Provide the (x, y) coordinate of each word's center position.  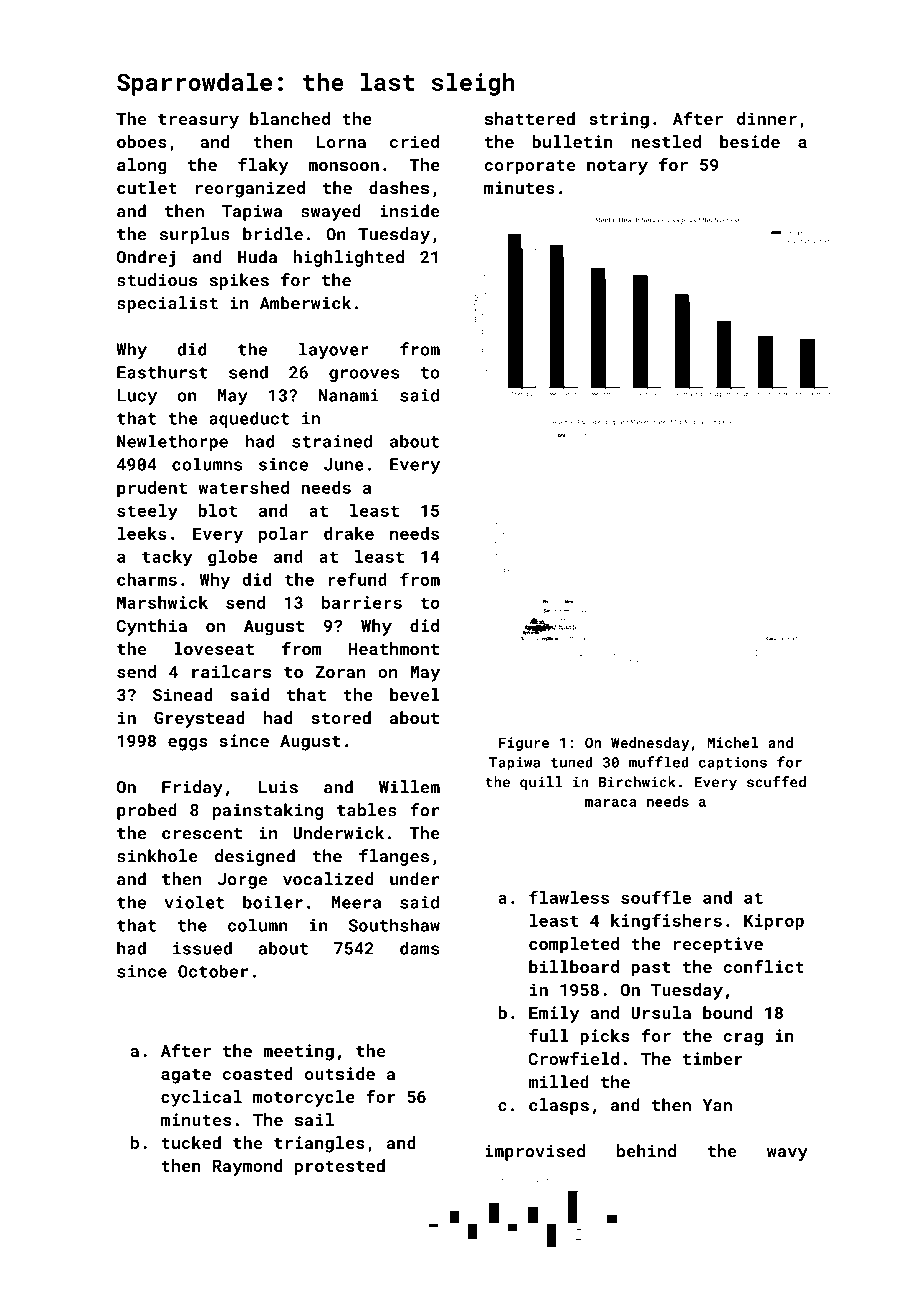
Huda (257, 257)
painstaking (268, 811)
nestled (666, 141)
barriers (362, 602)
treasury (198, 121)
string (619, 120)
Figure (524, 744)
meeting (298, 1052)
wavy (787, 1154)
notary (617, 167)
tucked (191, 1142)
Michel (732, 742)
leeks (142, 533)
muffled (659, 762)
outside (340, 1073)
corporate (529, 167)
